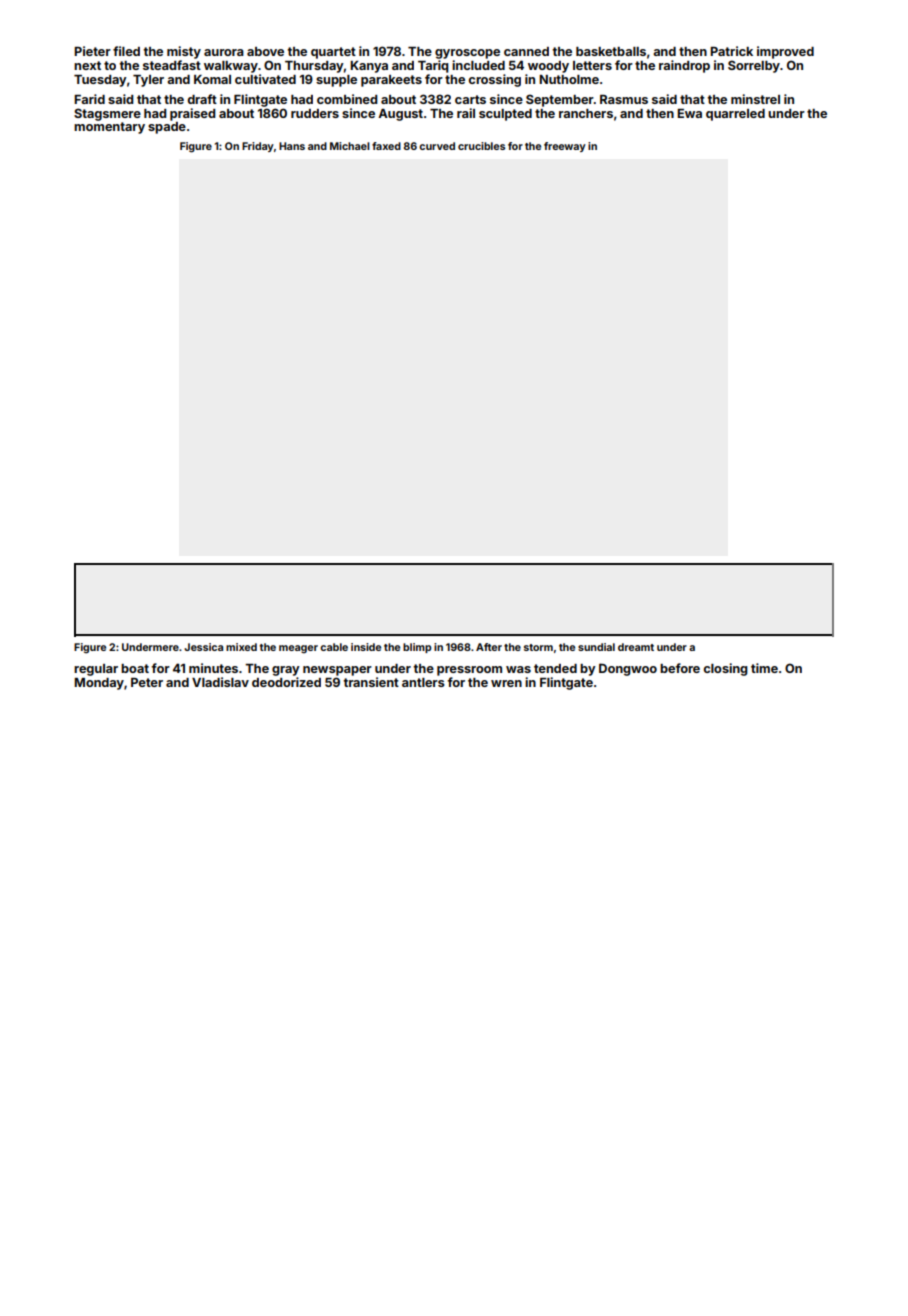 The height and width of the document is (1316, 908). What do you see at coordinates (203, 647) in the document?
I see `Jessica` at bounding box center [203, 647].
